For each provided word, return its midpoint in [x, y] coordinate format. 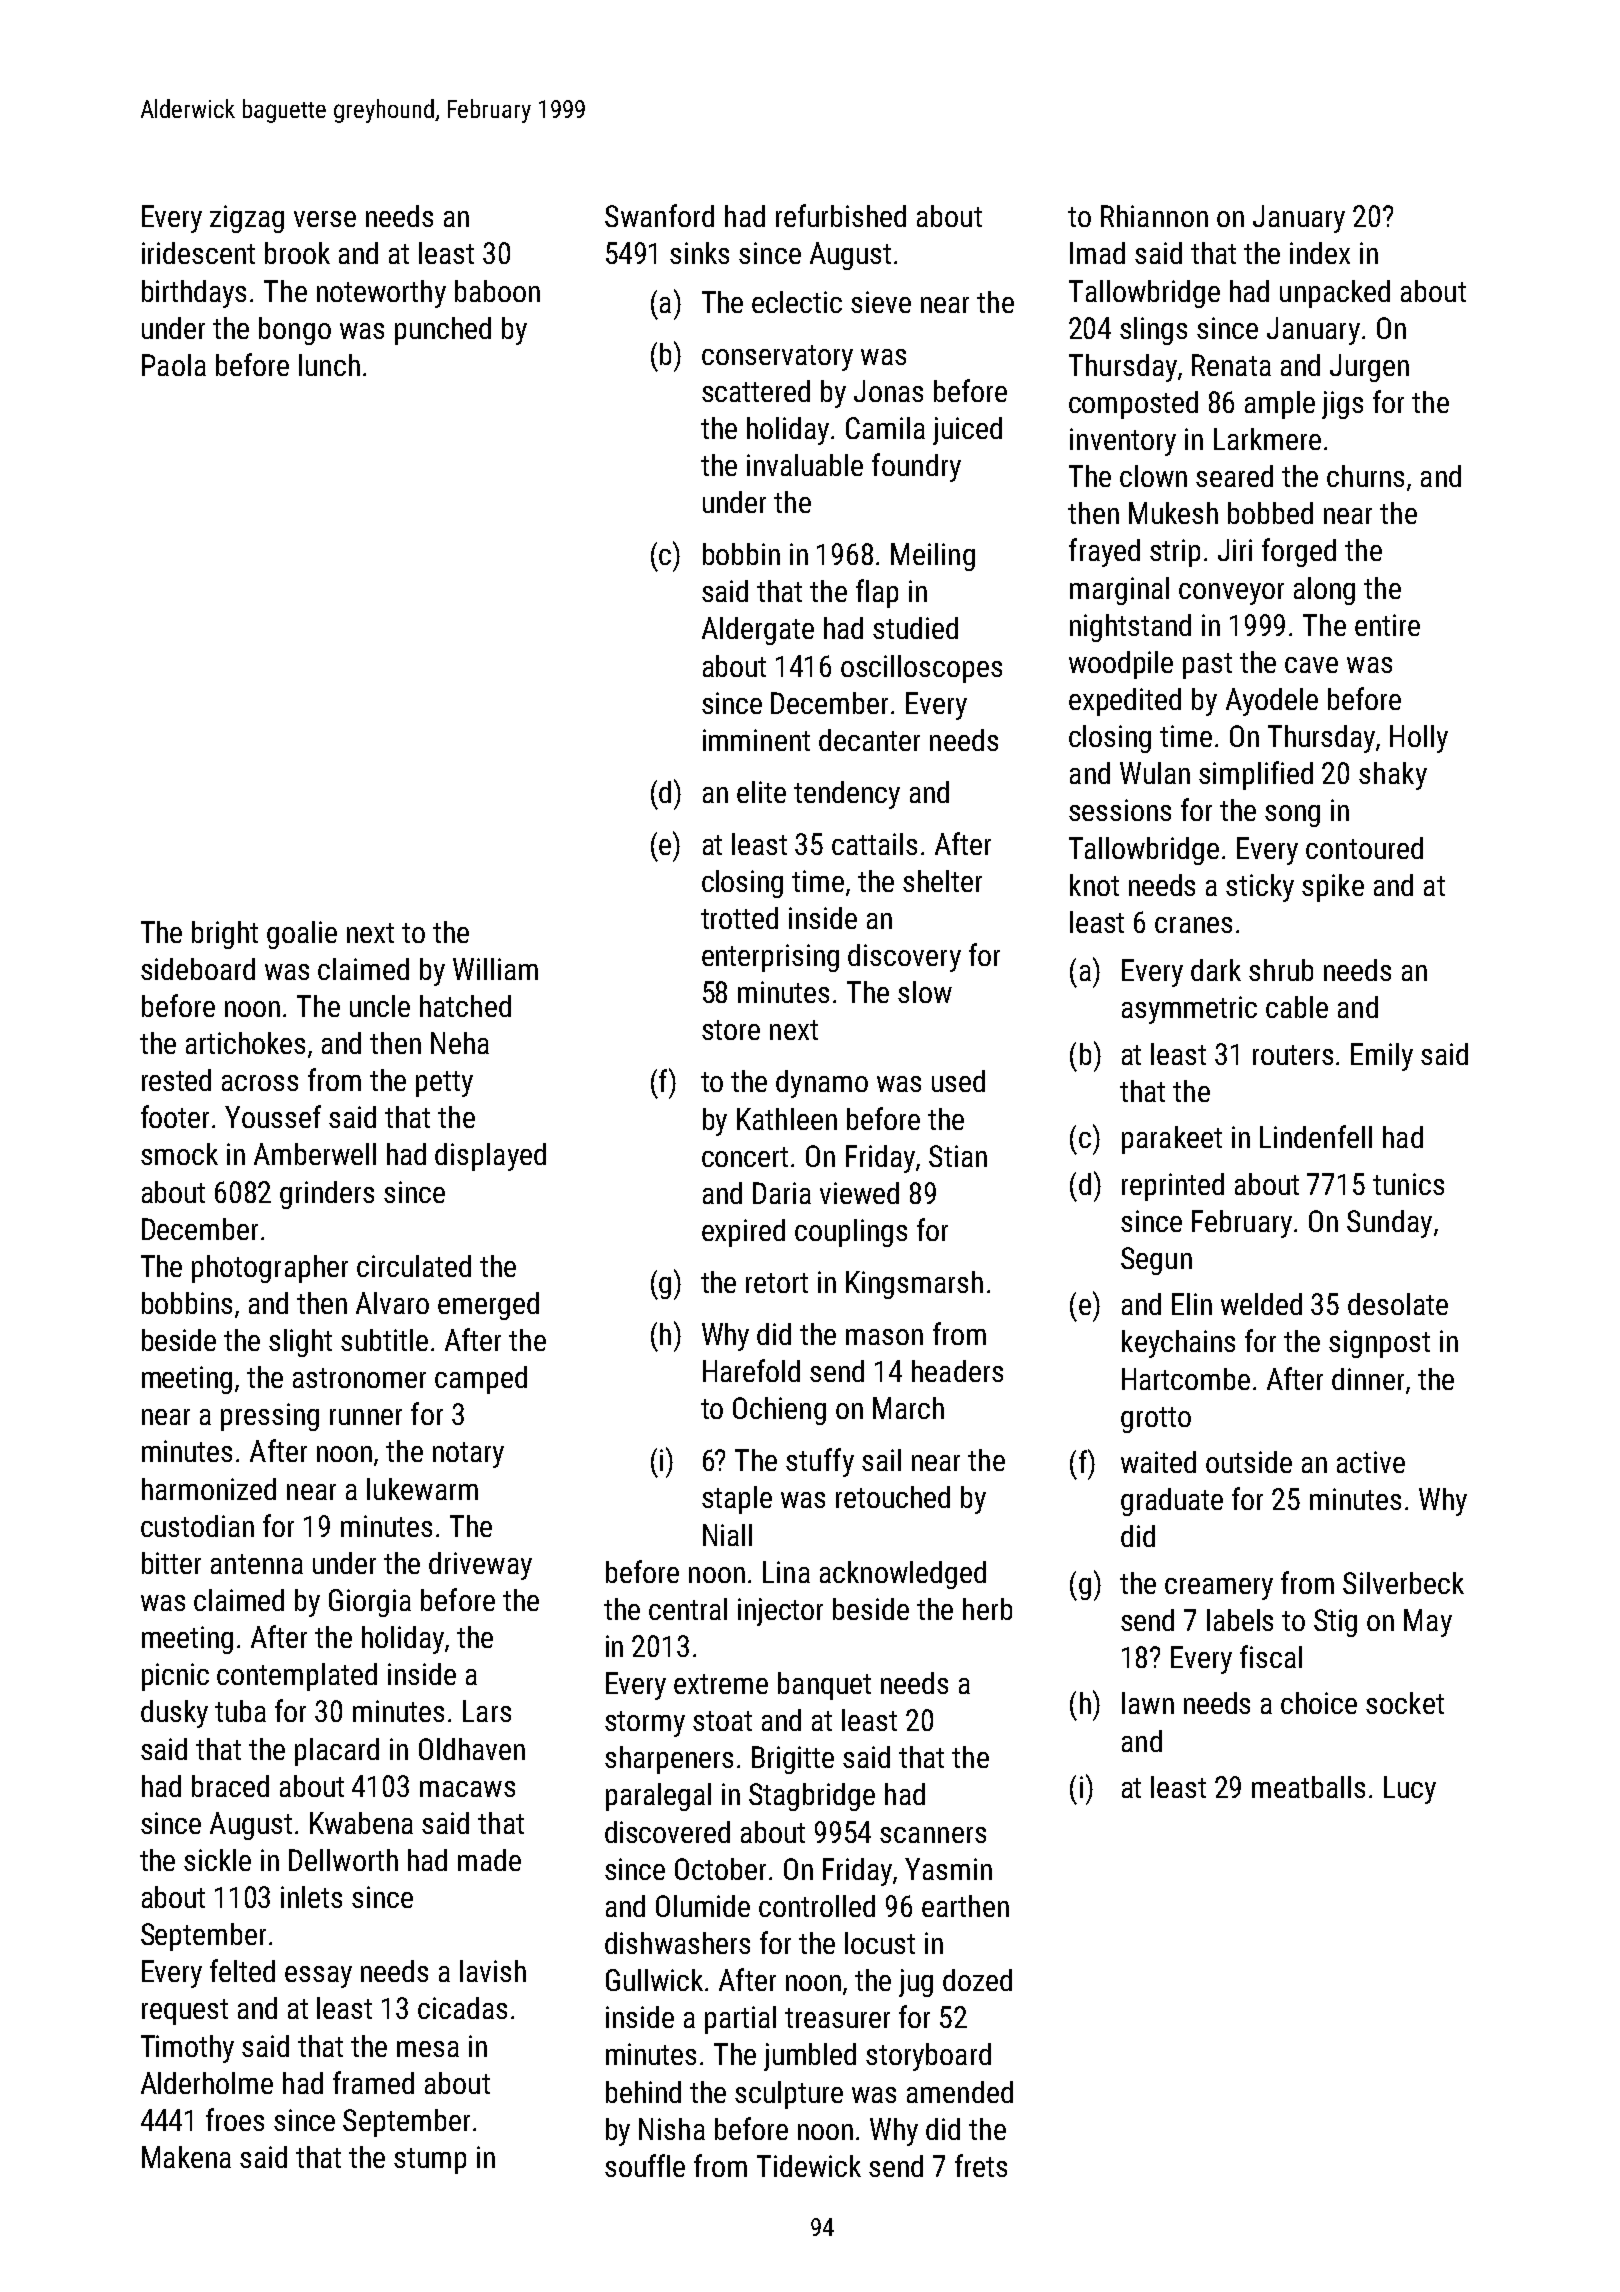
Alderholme [207, 2083]
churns [1365, 476]
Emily [1382, 1057]
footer [175, 1116]
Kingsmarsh [914, 1285]
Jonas [888, 391]
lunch [329, 365]
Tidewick [809, 2166]
